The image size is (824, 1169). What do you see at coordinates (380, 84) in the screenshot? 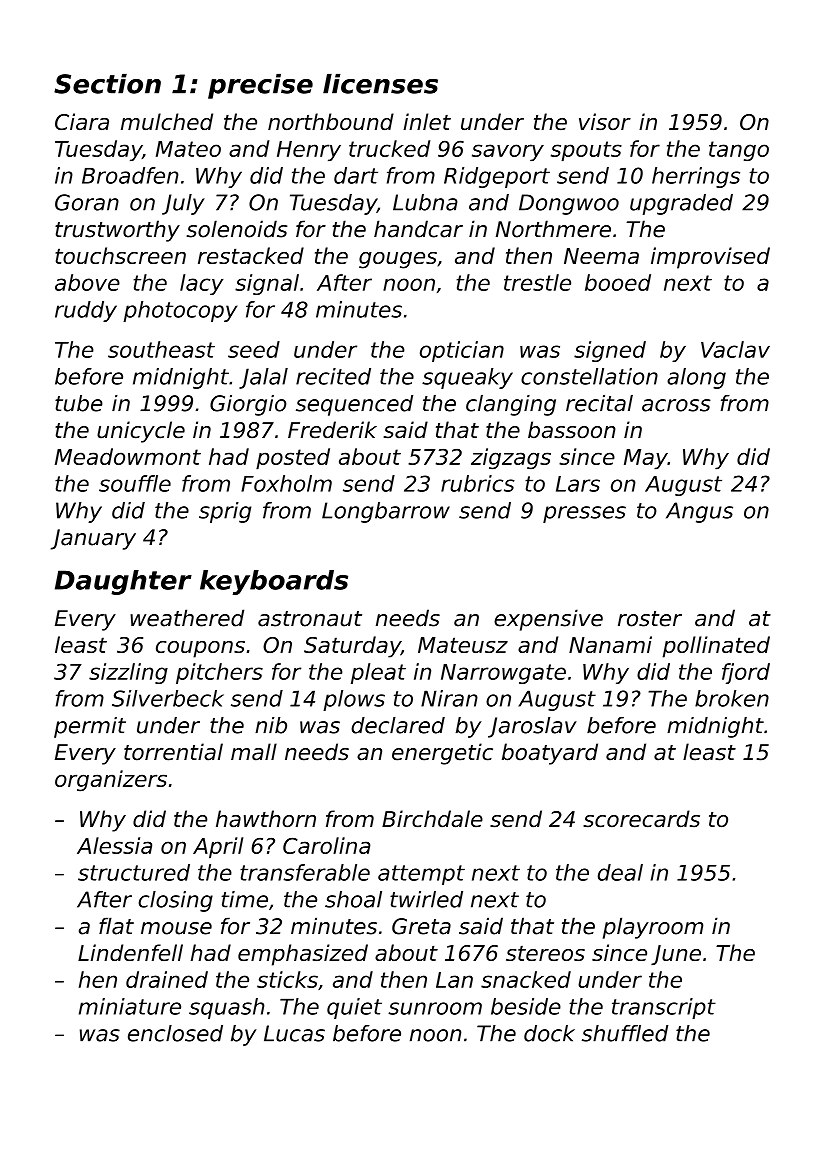
I see `licenses` at bounding box center [380, 84].
